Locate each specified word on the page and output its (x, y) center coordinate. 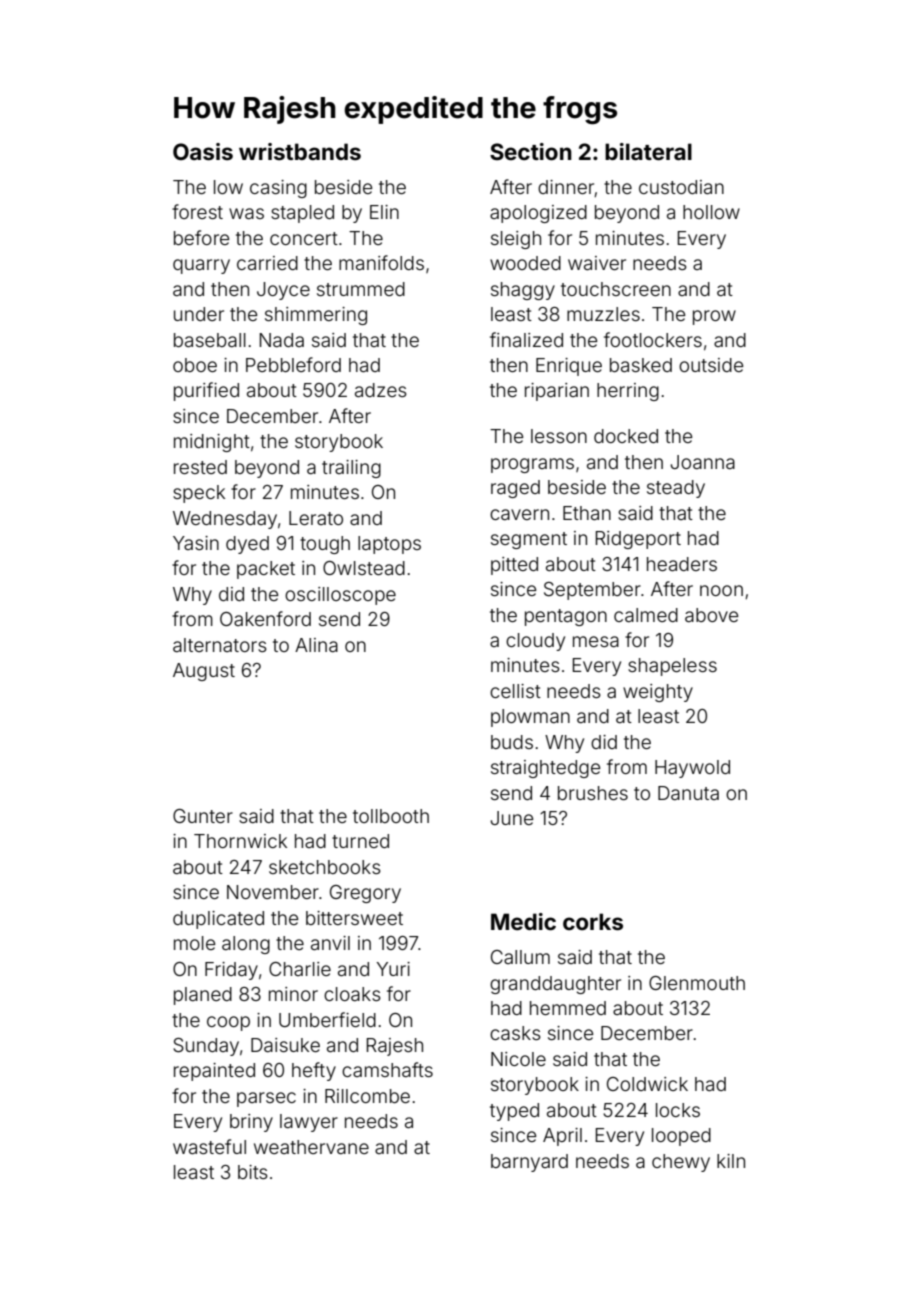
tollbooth (391, 816)
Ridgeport (638, 540)
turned (360, 841)
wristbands (300, 151)
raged (515, 489)
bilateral (648, 151)
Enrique (569, 367)
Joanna (702, 462)
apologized (538, 214)
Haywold (692, 769)
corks (593, 922)
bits (253, 1172)
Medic (523, 921)
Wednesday (225, 520)
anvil (330, 943)
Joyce (283, 291)
